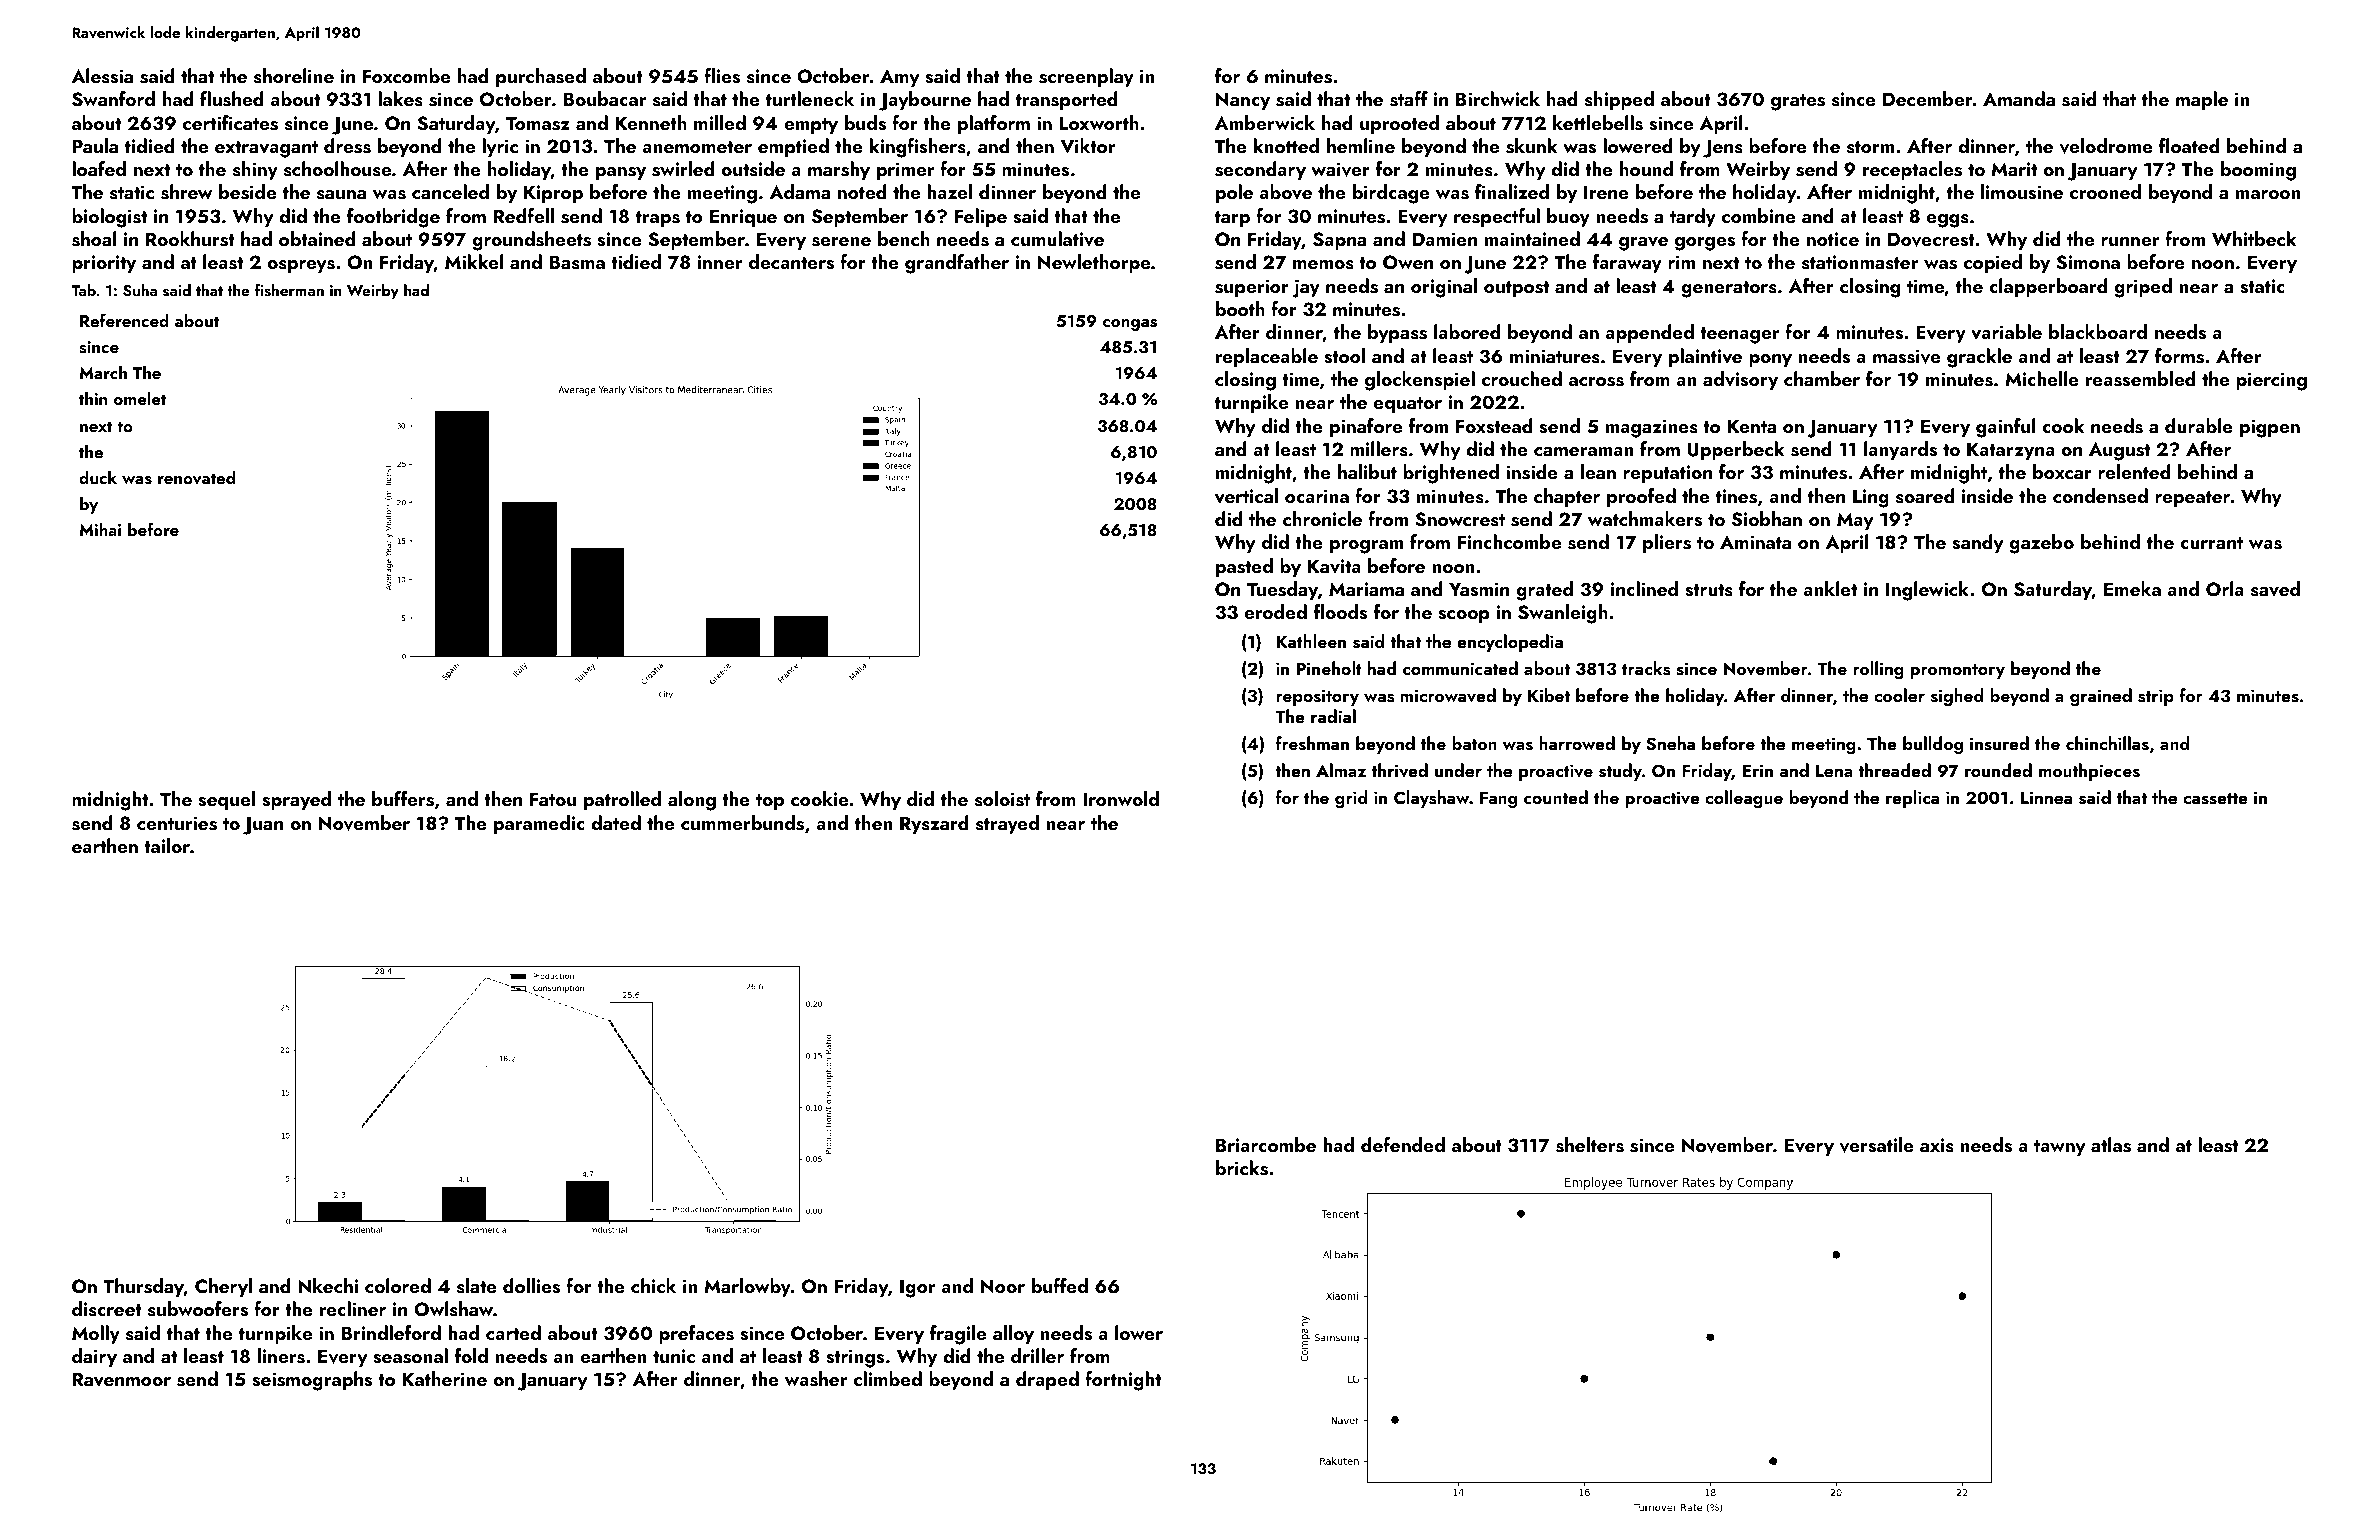 The image size is (2380, 1540). Describe the element at coordinates (513, 1332) in the image. I see `carted` at that location.
